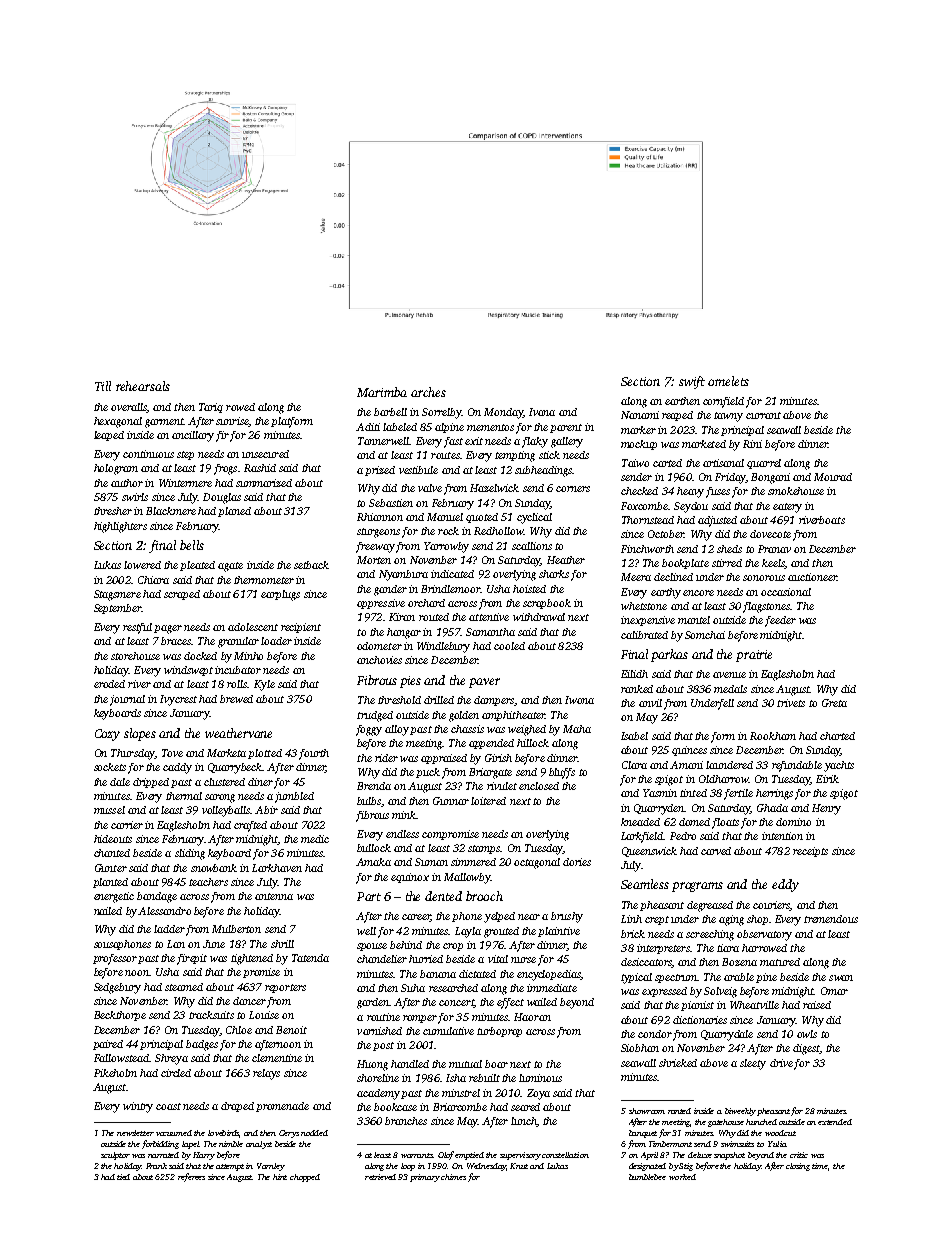 The width and height of the page is (952, 1233). Describe the element at coordinates (428, 773) in the page. I see `puck` at that location.
